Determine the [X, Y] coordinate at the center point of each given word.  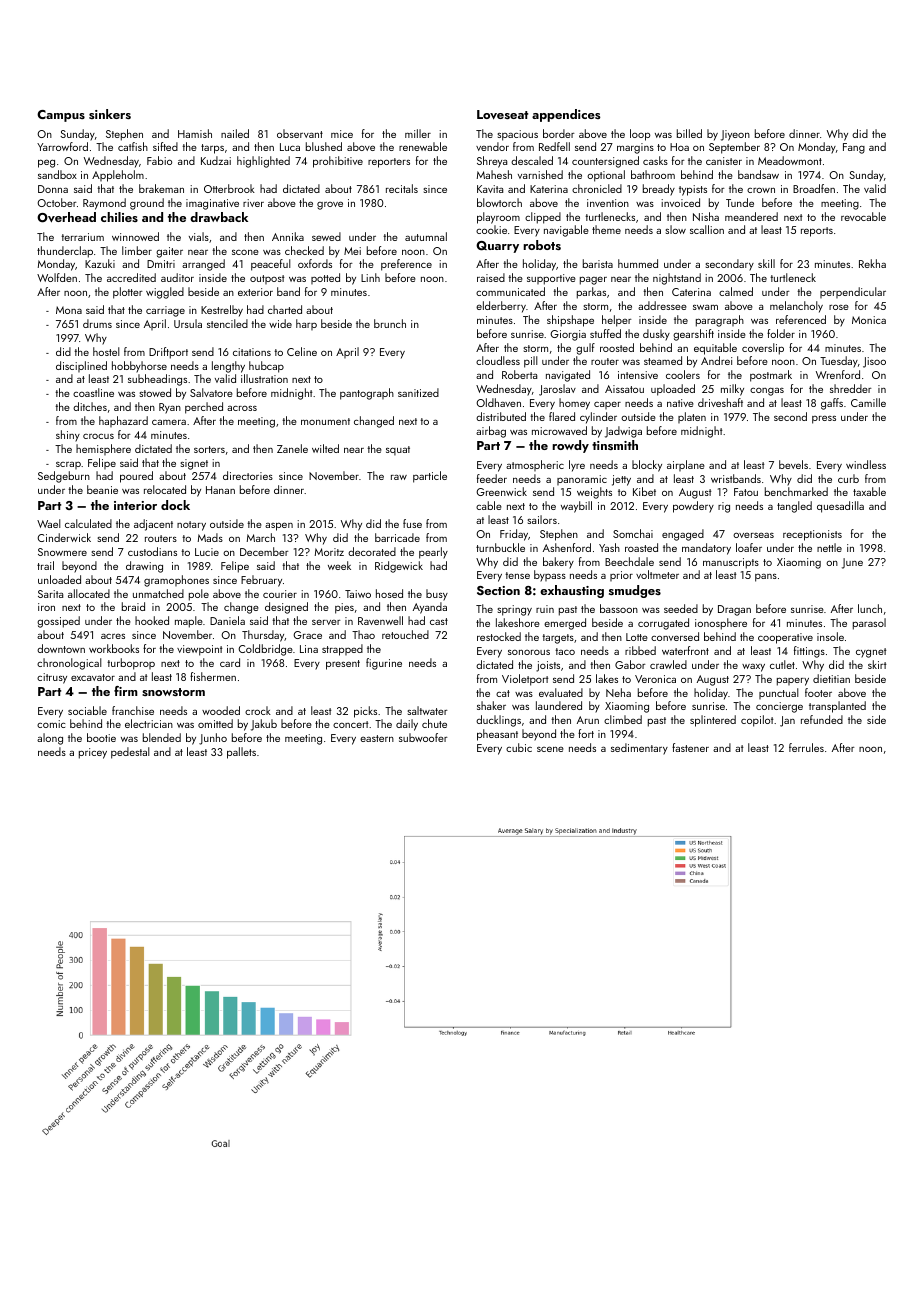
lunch [870, 608]
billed [689, 133]
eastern [377, 738]
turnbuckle [500, 547]
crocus [98, 436]
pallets [241, 753]
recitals [402, 188]
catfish [133, 146]
